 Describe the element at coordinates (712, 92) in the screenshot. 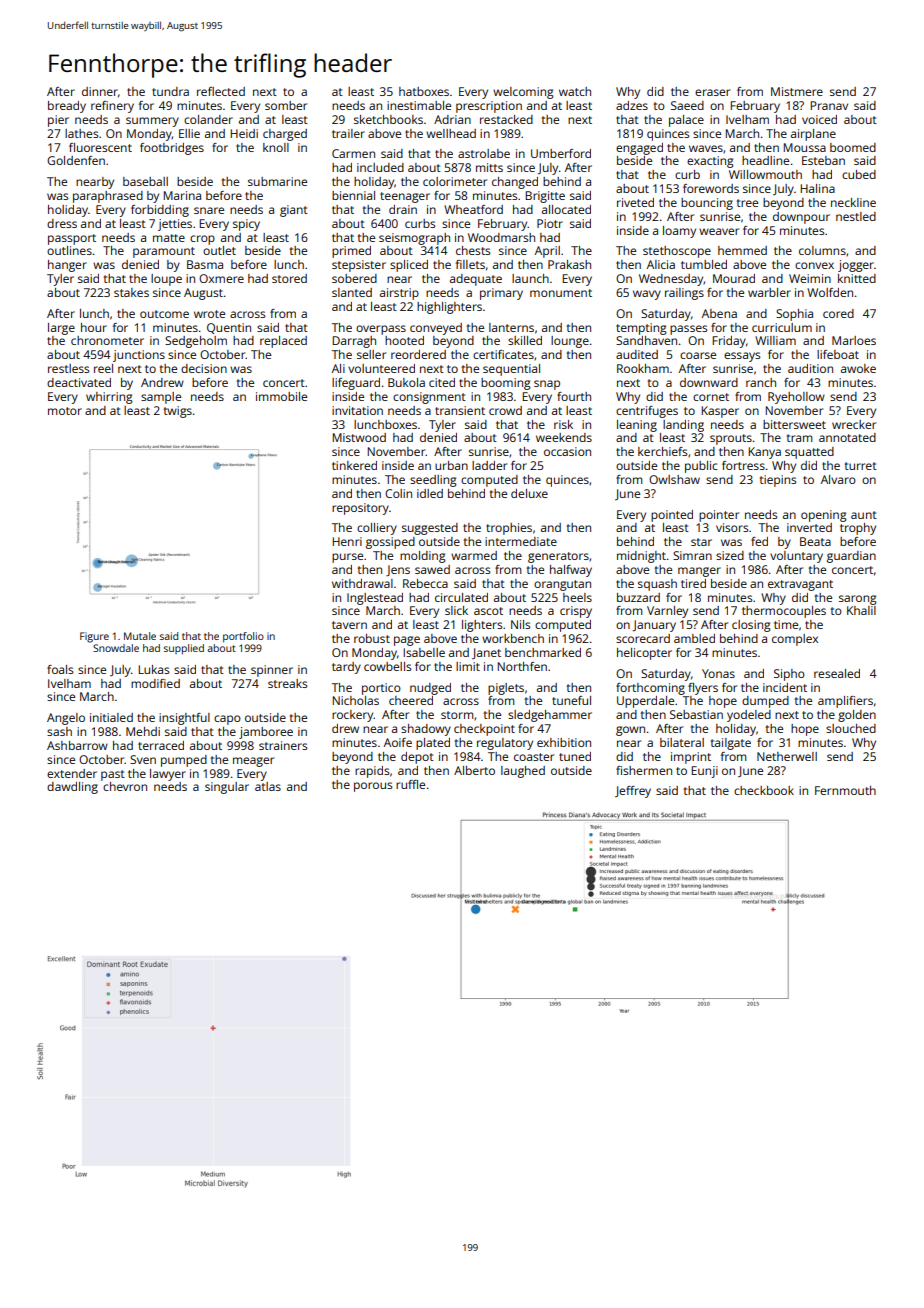

I see `eraser` at that location.
